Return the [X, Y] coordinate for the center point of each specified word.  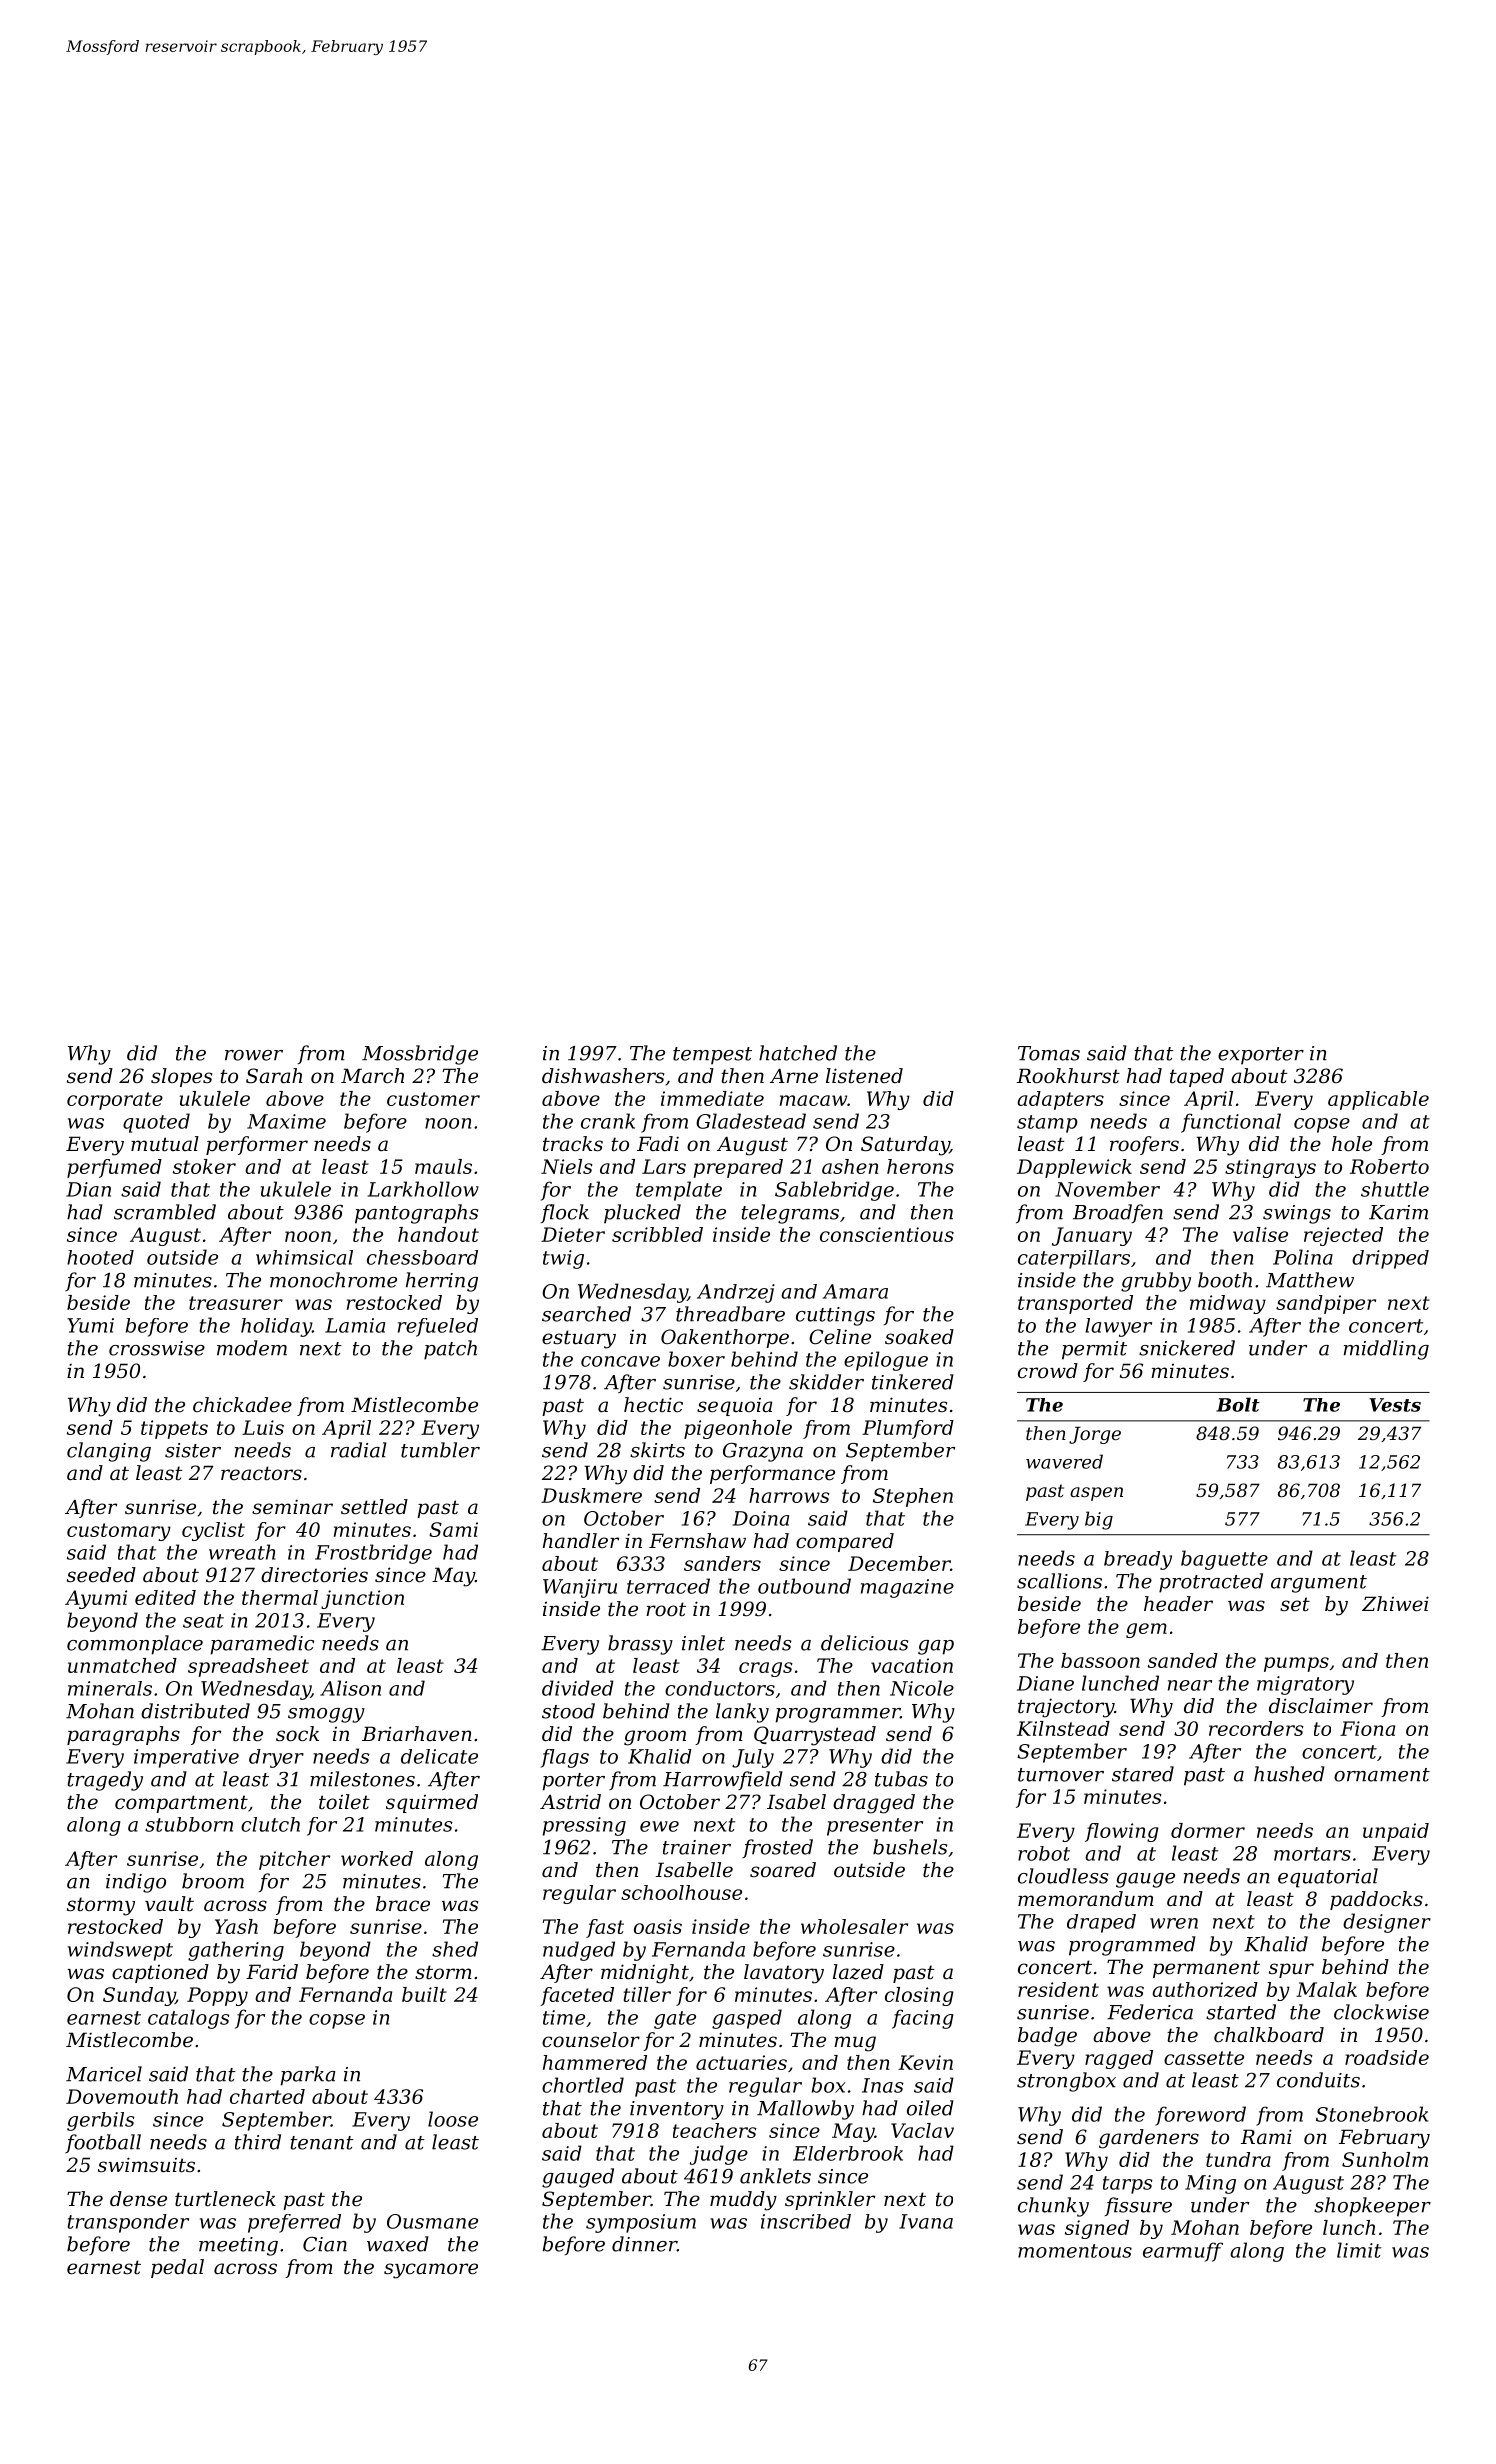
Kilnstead [1063, 1728]
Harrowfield [723, 1780]
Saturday [905, 1146]
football [103, 2143]
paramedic [262, 1645]
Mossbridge [420, 1055]
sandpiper [1326, 1304]
